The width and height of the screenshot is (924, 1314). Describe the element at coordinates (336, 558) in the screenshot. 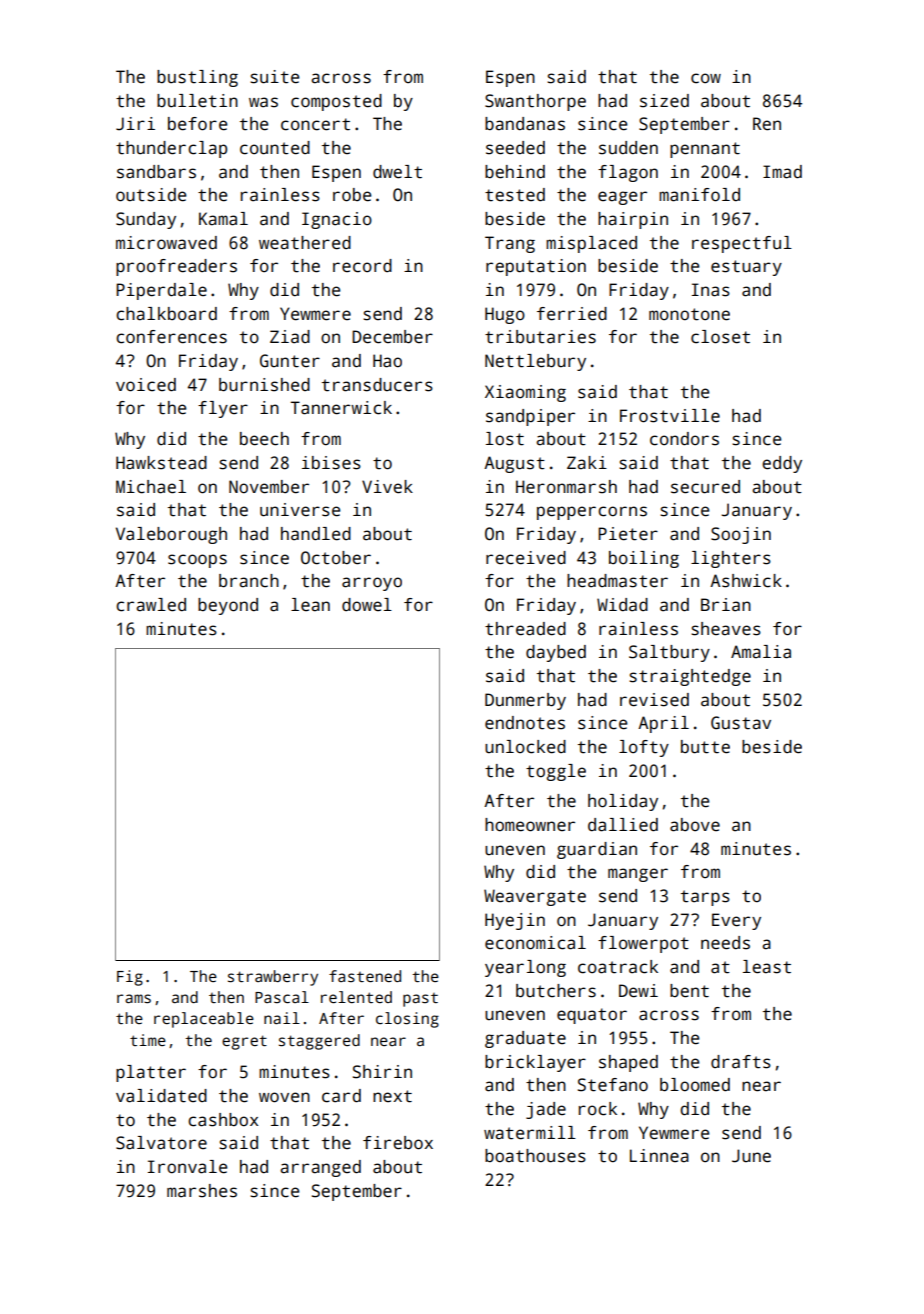

I see `October` at that location.
